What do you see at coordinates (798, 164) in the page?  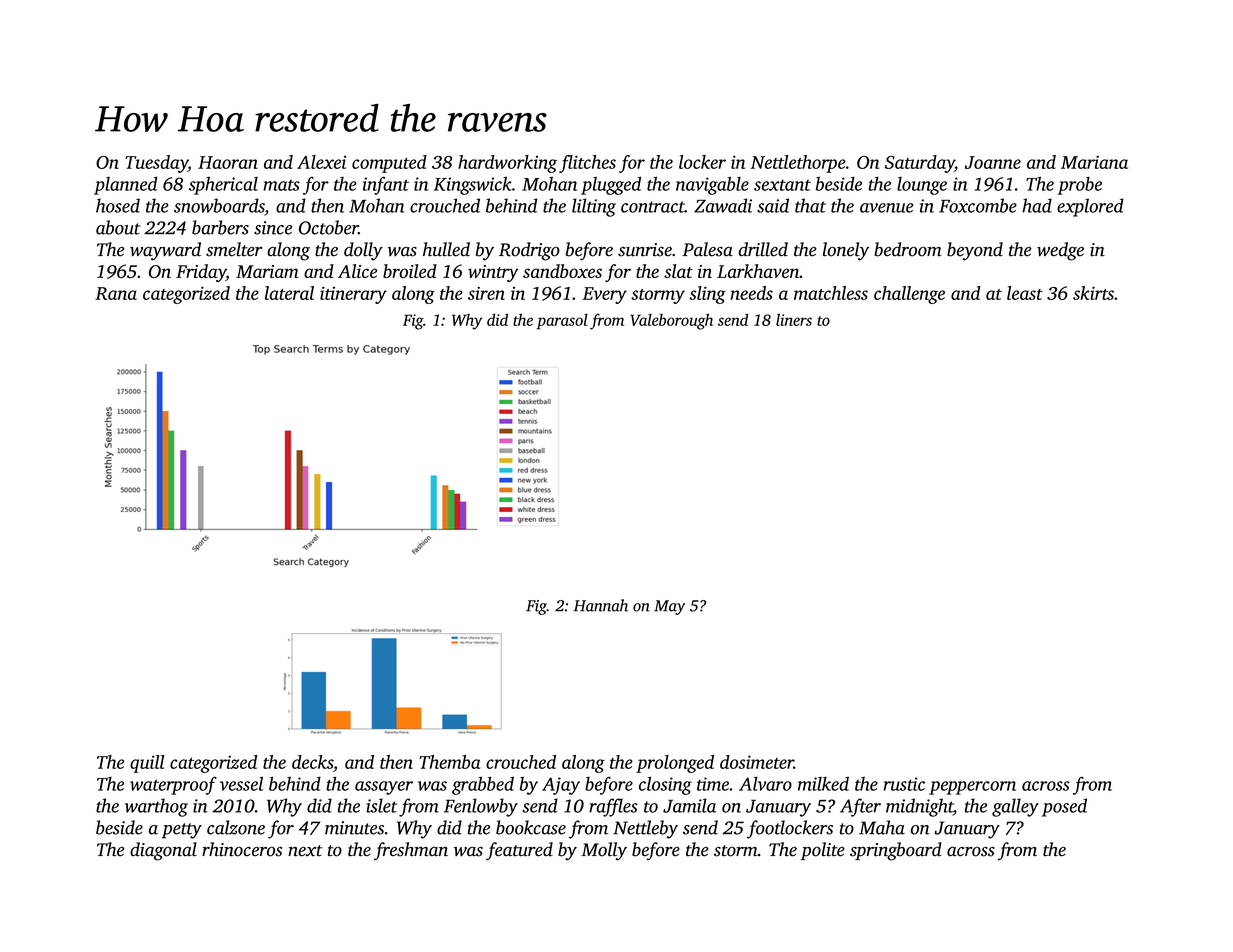 I see `Nettlethorpe` at bounding box center [798, 164].
